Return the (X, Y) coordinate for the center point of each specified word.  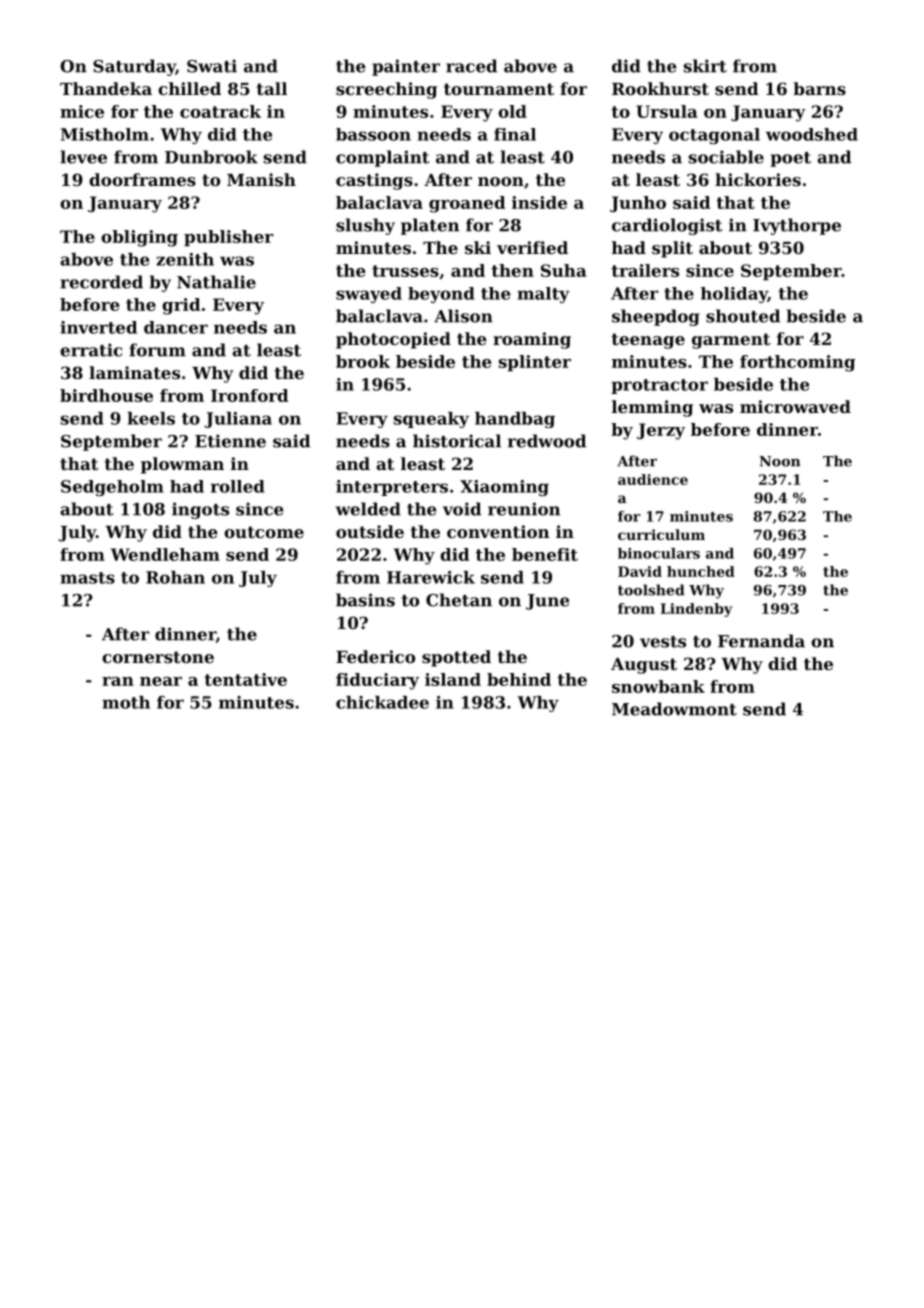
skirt (705, 66)
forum (157, 350)
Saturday (134, 67)
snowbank (658, 686)
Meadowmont (674, 709)
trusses (405, 271)
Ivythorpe (797, 226)
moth (126, 702)
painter (406, 67)
